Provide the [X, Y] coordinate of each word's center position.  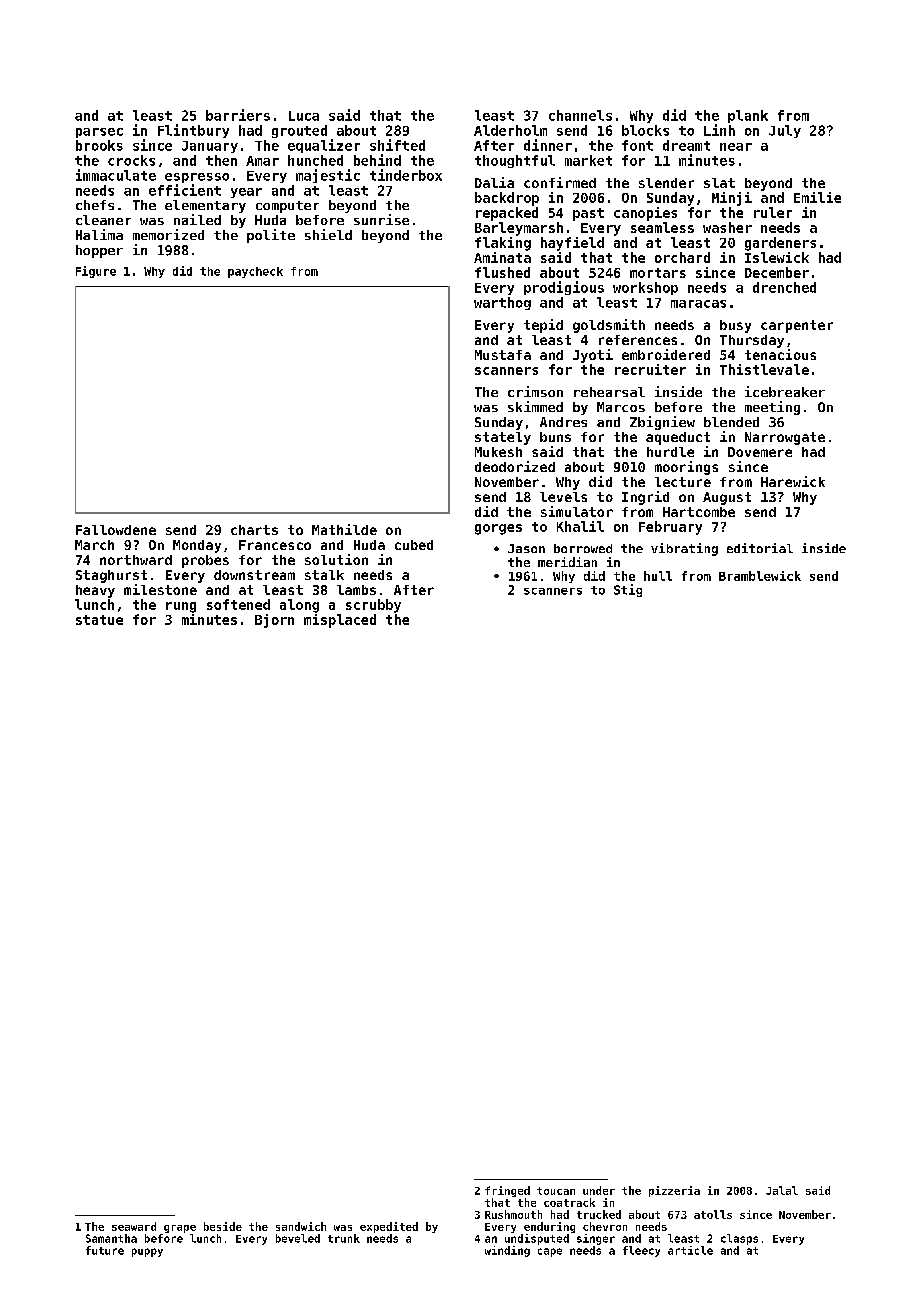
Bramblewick [760, 576]
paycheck [255, 272]
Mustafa [503, 355]
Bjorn [274, 621]
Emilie [817, 197]
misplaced [340, 621]
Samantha [111, 1238]
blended [731, 422]
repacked [507, 214]
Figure [96, 272]
